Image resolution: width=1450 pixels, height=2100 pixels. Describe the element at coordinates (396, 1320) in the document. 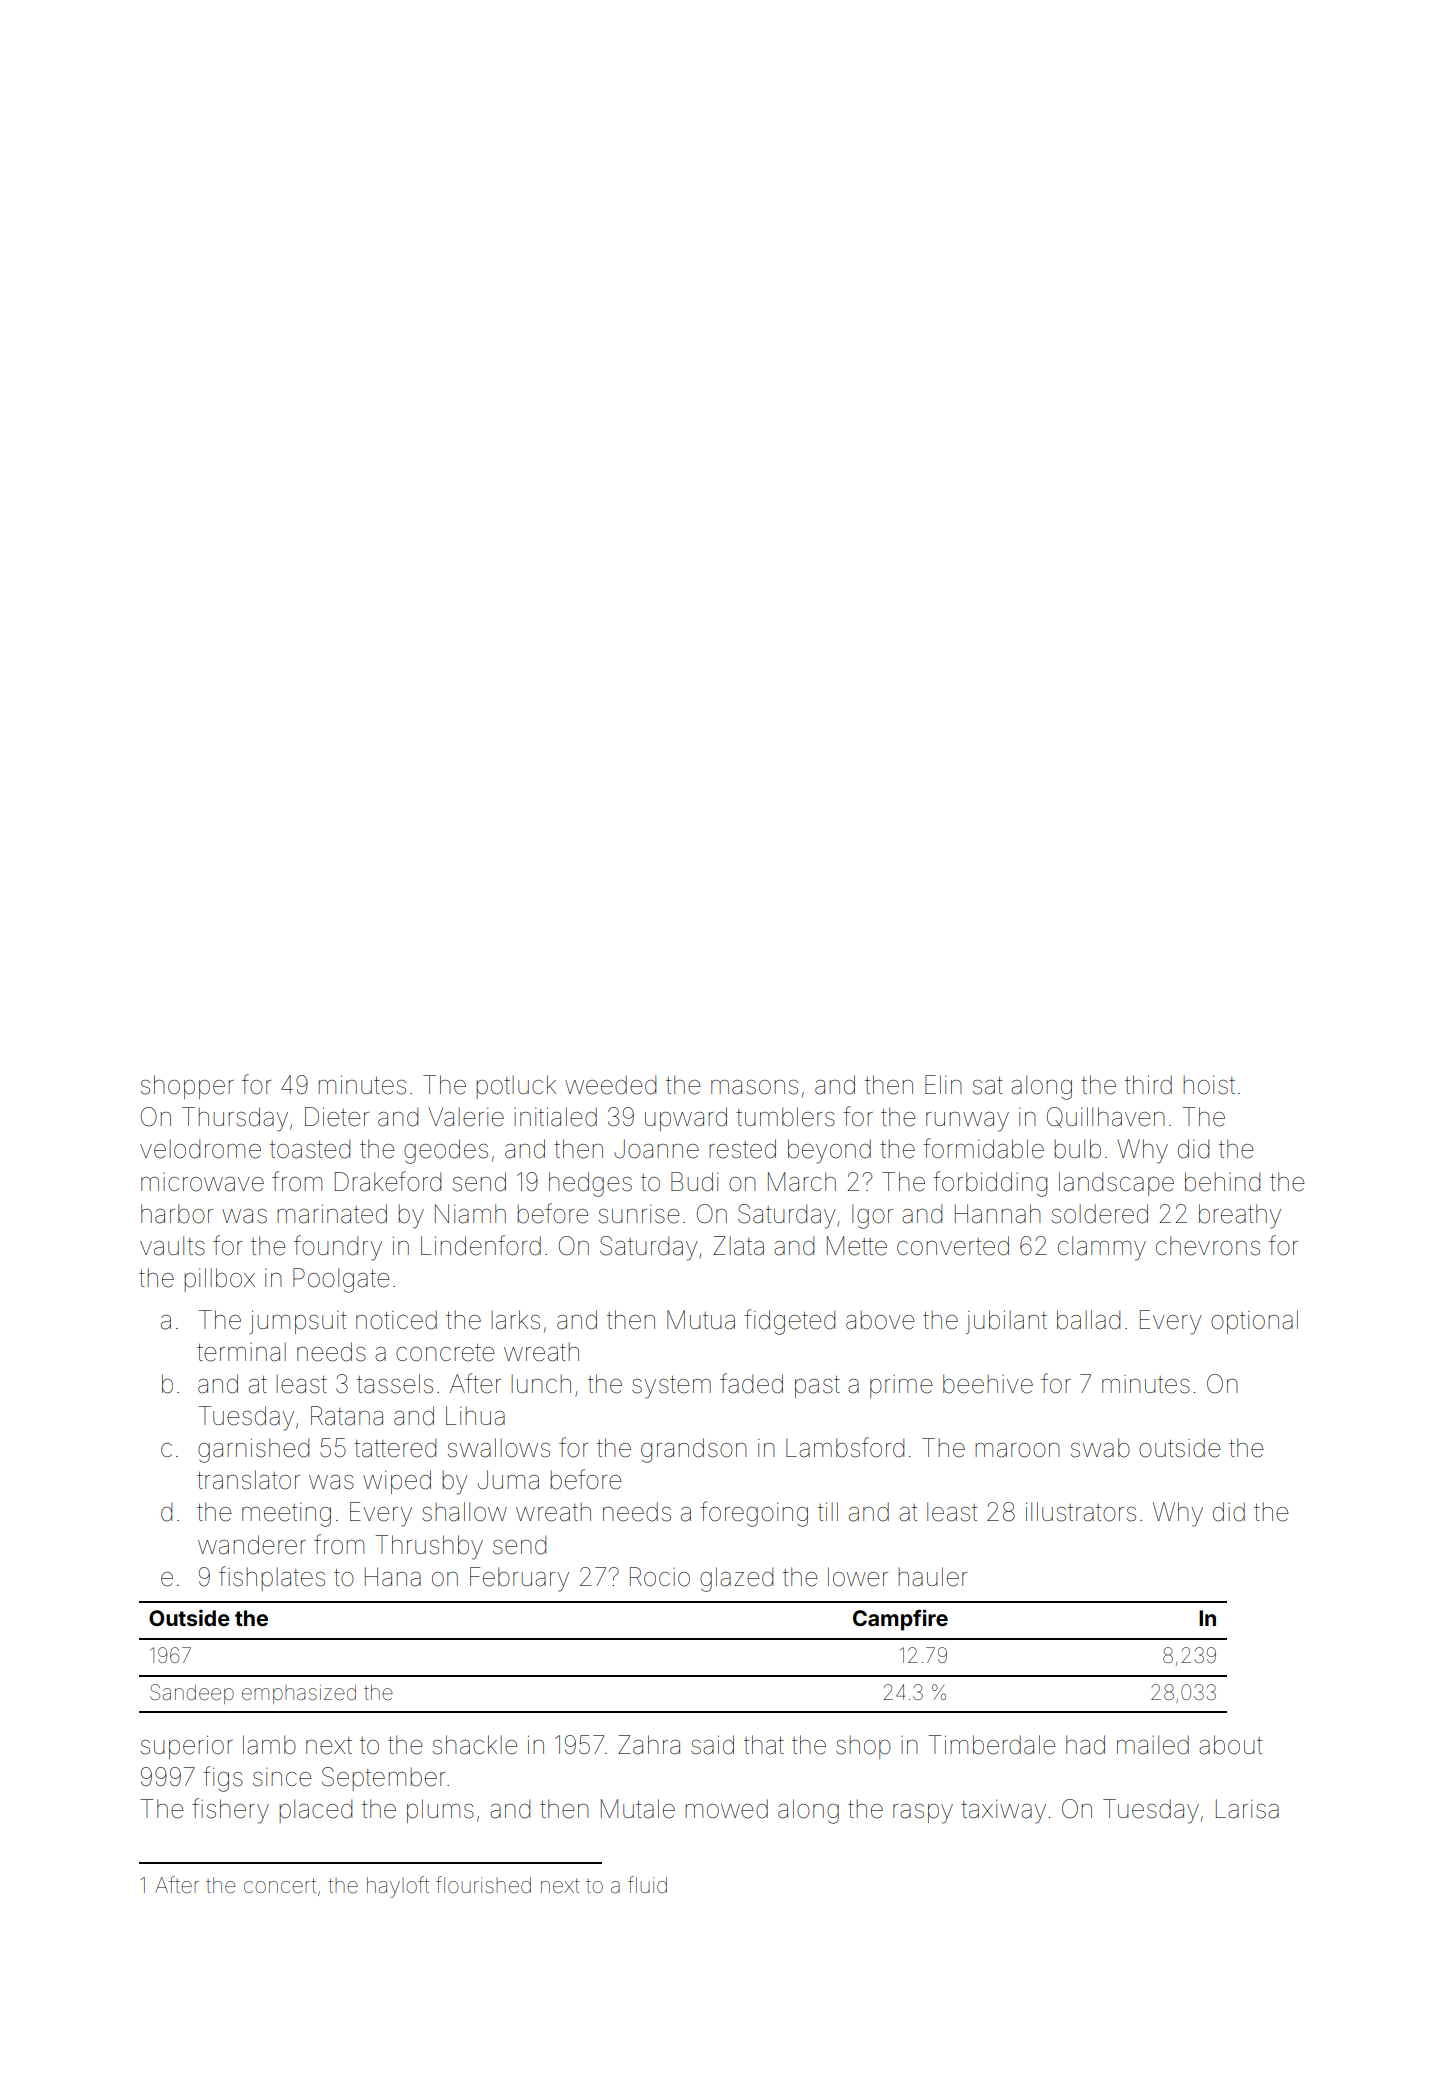

I see `noticed` at that location.
